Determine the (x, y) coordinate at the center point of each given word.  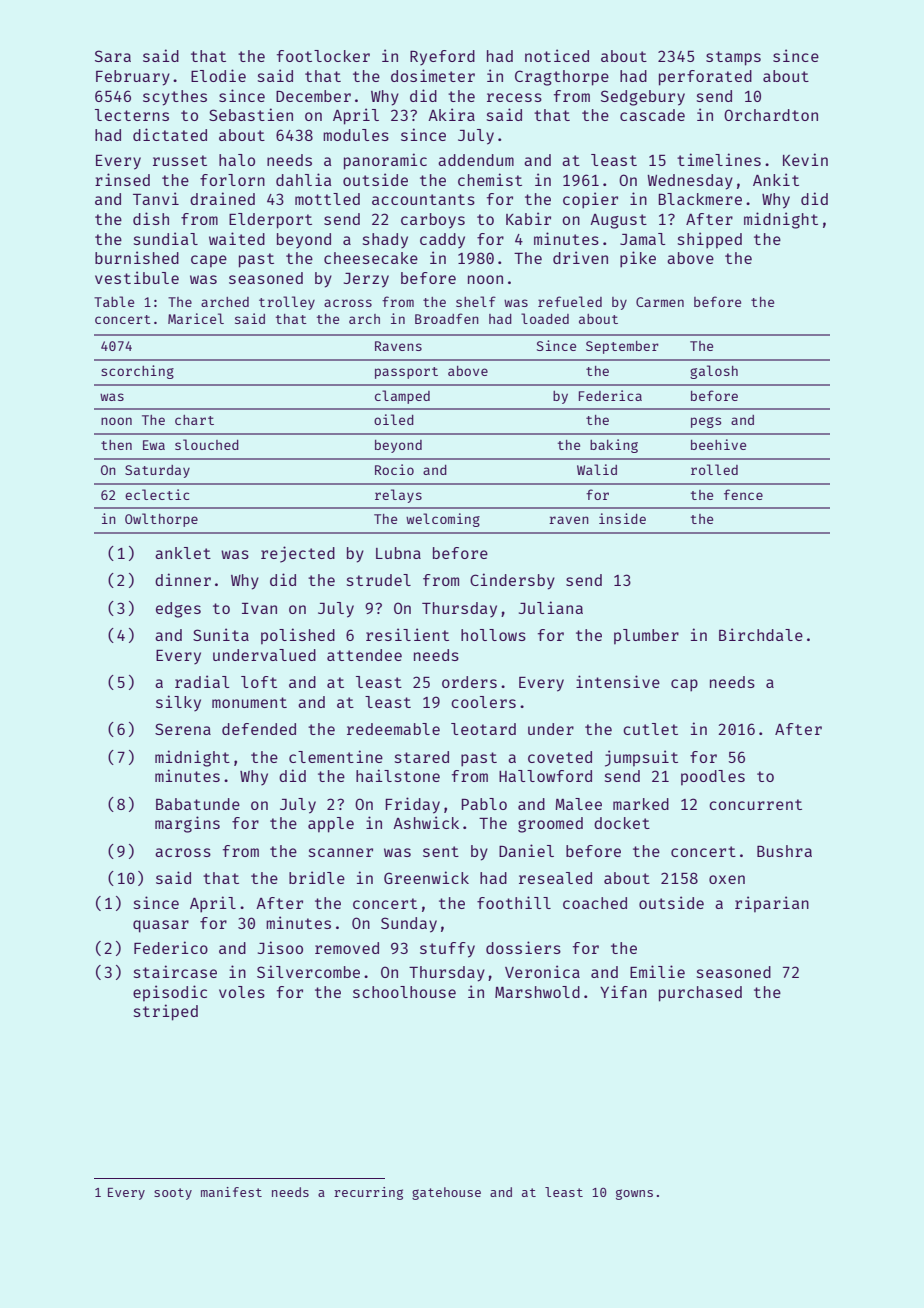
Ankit (776, 179)
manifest (231, 1192)
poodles (713, 778)
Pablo (484, 804)
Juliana (551, 607)
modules (356, 135)
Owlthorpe (161, 520)
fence (743, 494)
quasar (161, 926)
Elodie (218, 75)
